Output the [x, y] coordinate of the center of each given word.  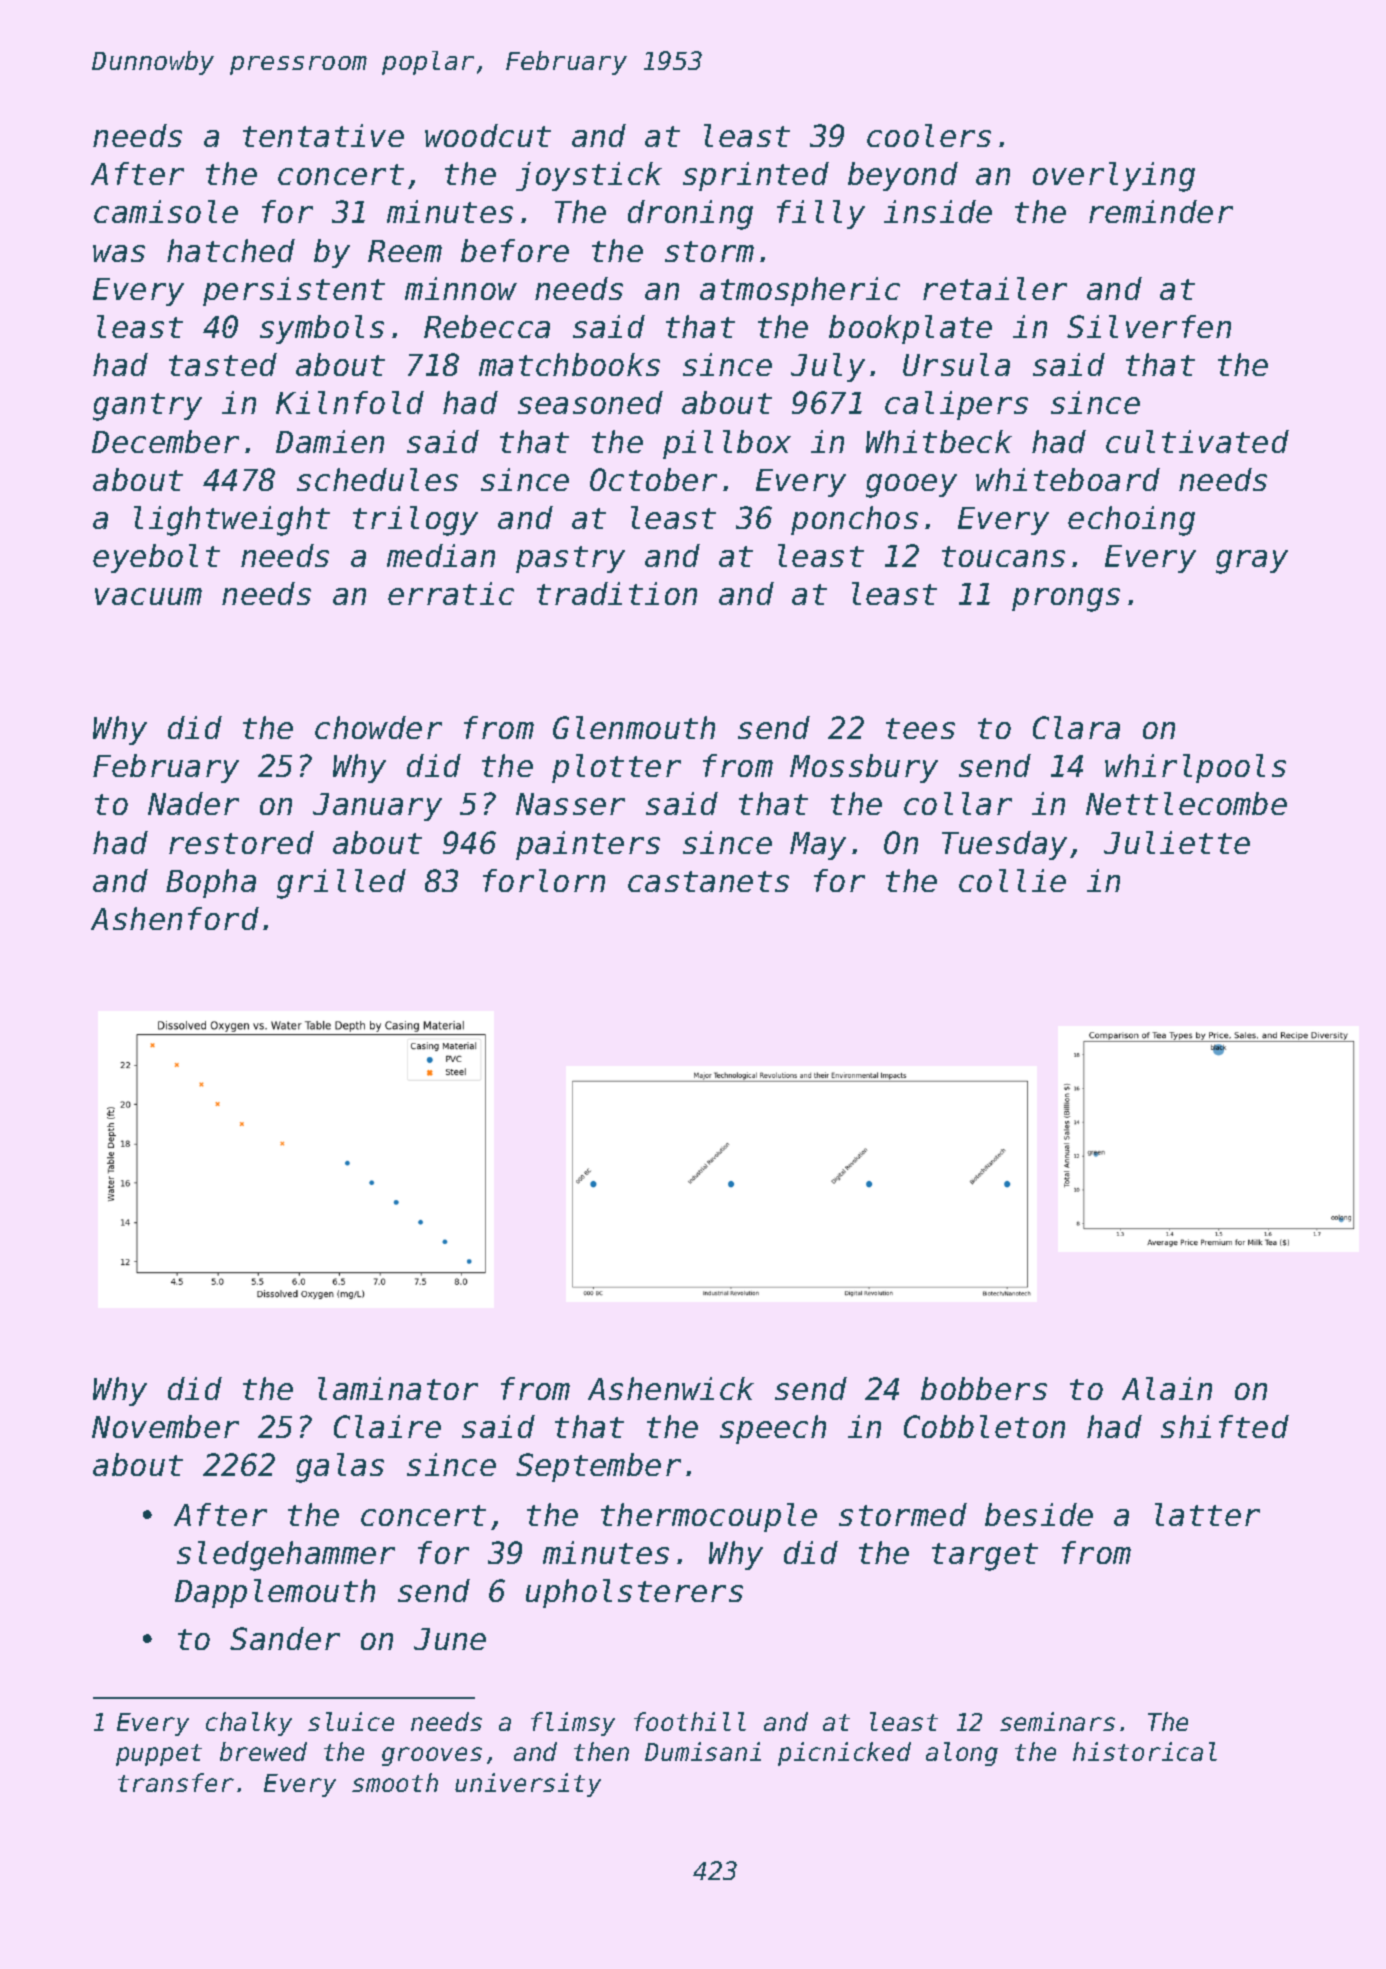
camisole [166, 211]
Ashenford [175, 918]
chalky [249, 1724]
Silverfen [1149, 326]
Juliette [1177, 842]
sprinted [756, 176]
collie [1012, 880]
